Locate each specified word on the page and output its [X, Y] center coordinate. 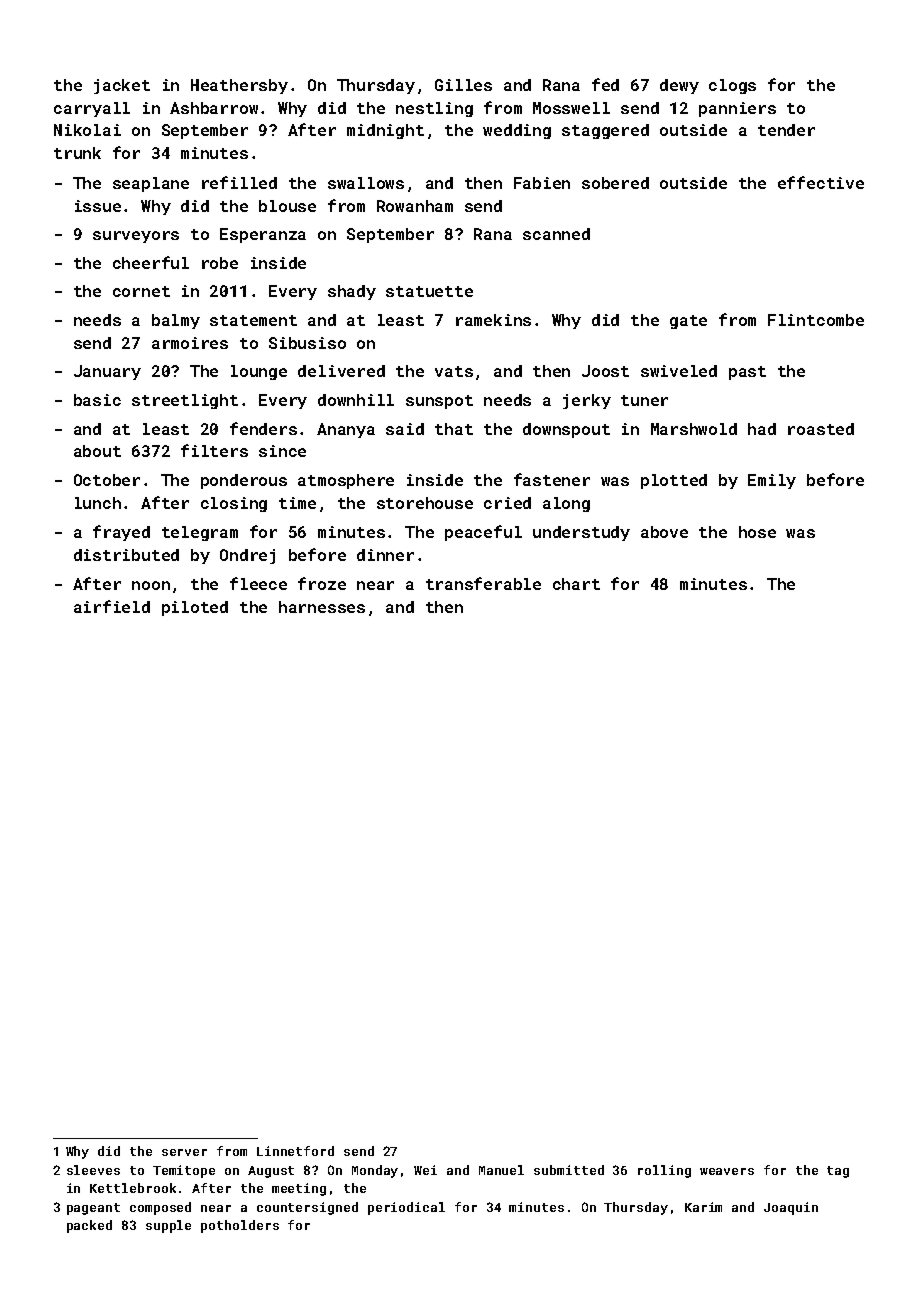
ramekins [493, 320]
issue [98, 206]
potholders [240, 1226]
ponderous [244, 481]
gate [688, 322]
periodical [406, 1208]
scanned [556, 234]
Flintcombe [816, 320]
